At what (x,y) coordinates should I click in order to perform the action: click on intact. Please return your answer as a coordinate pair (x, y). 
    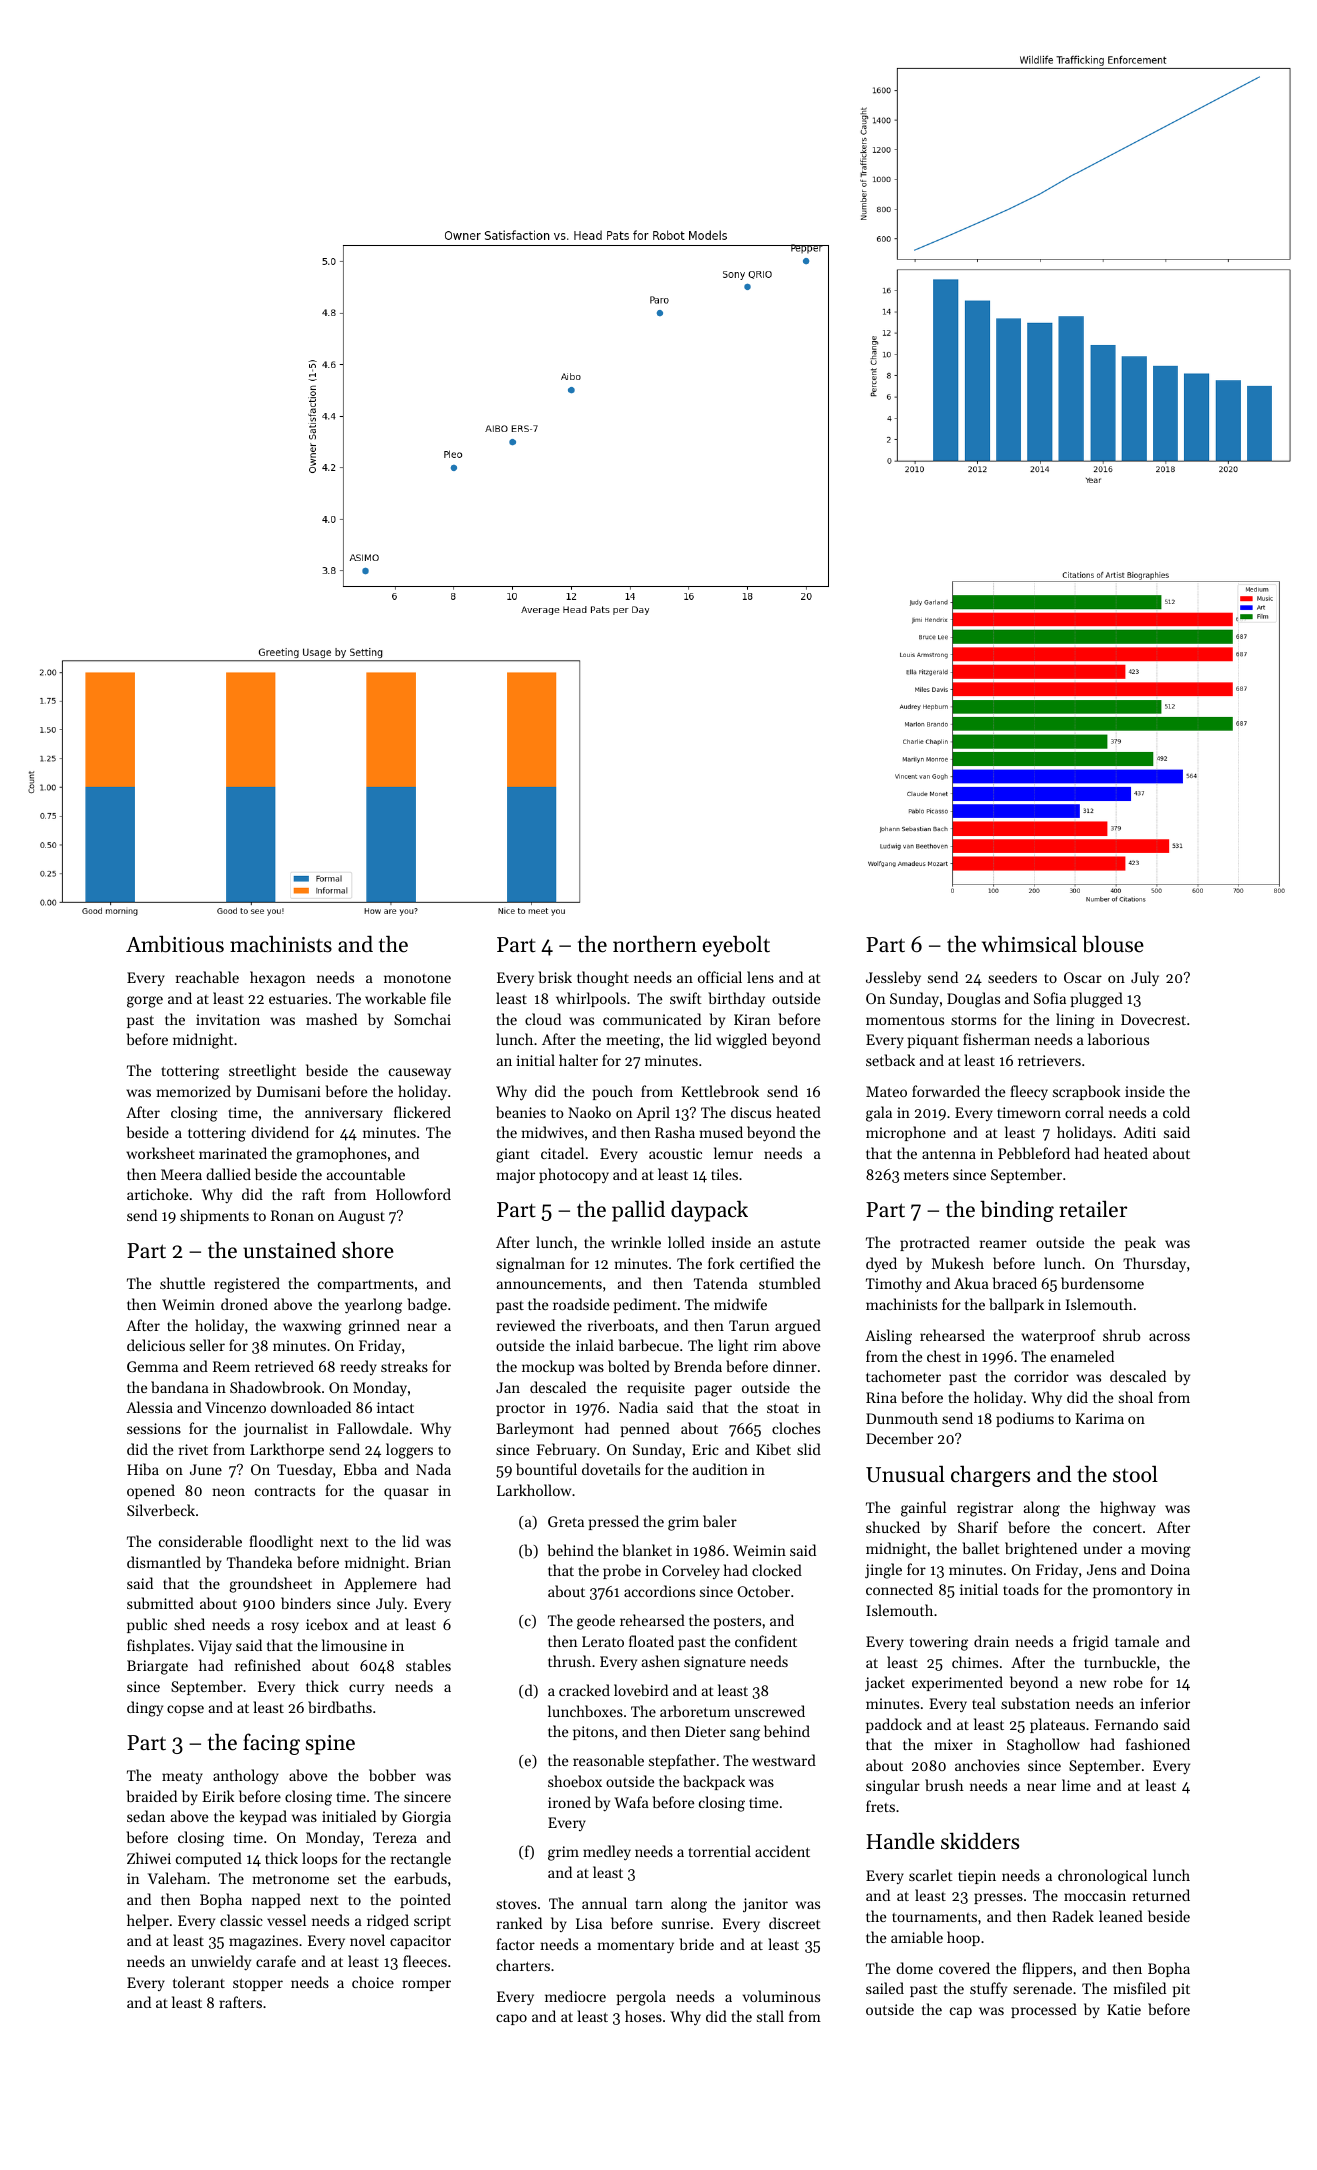
    Looking at the image, I should click on (395, 1407).
